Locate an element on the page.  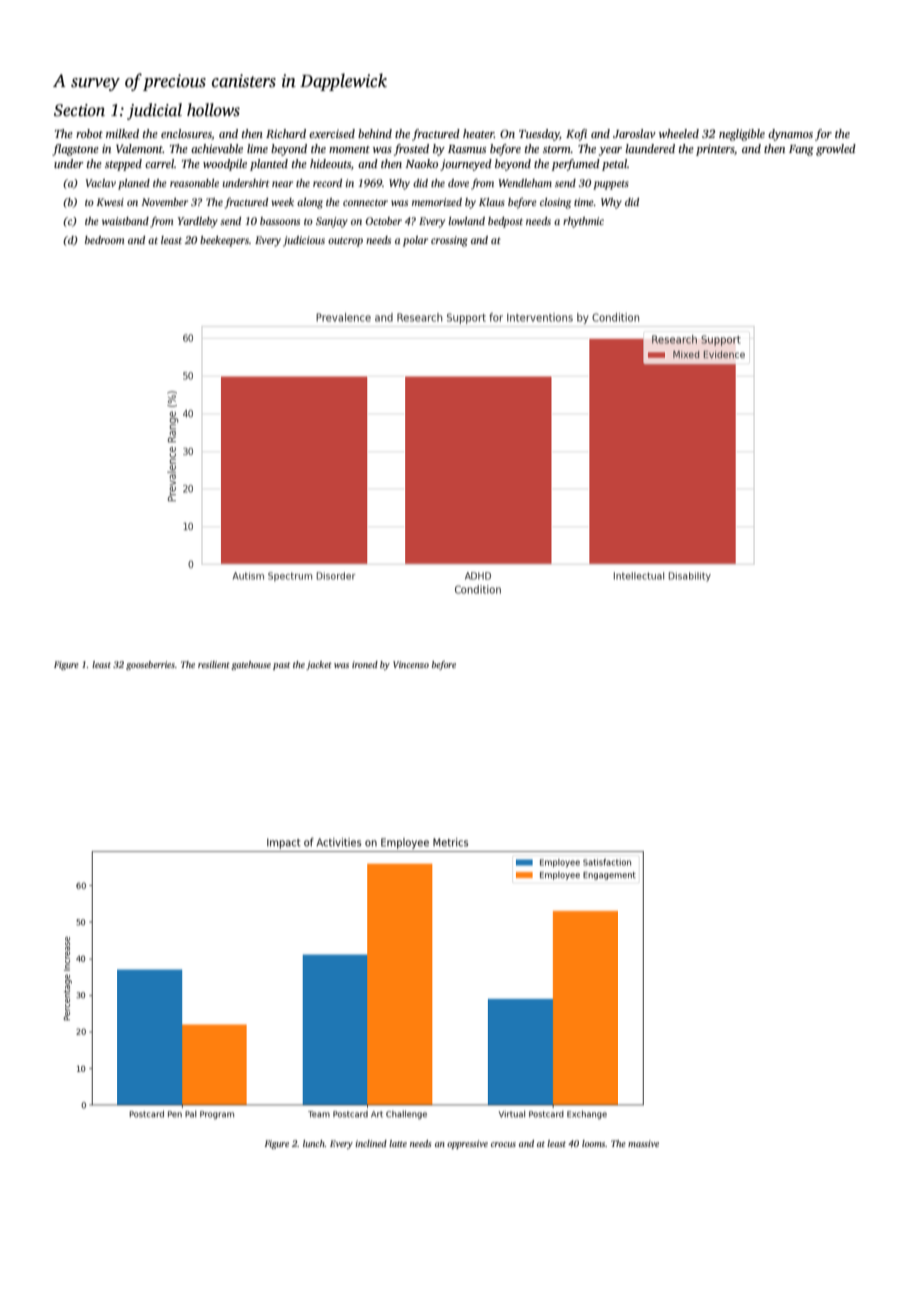
wheeled is located at coordinates (679, 133).
